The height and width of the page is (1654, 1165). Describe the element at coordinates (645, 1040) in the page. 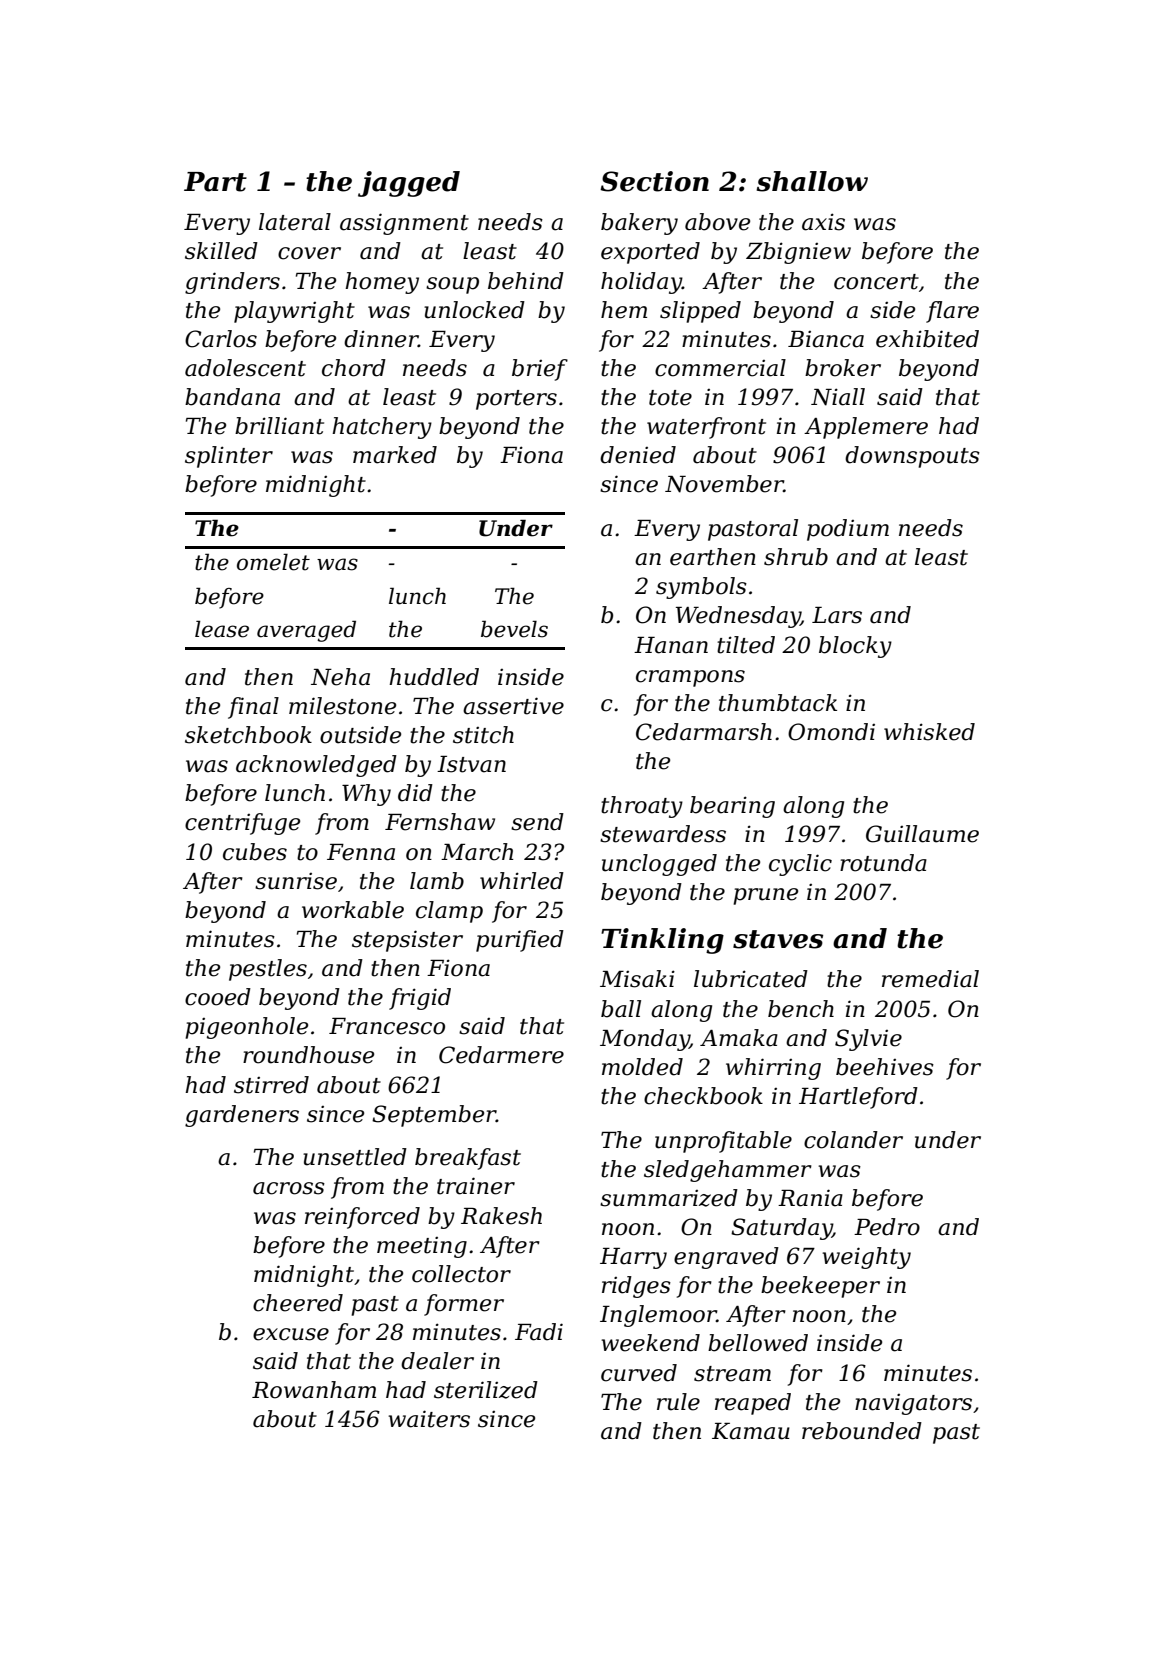

I see `Monday` at that location.
